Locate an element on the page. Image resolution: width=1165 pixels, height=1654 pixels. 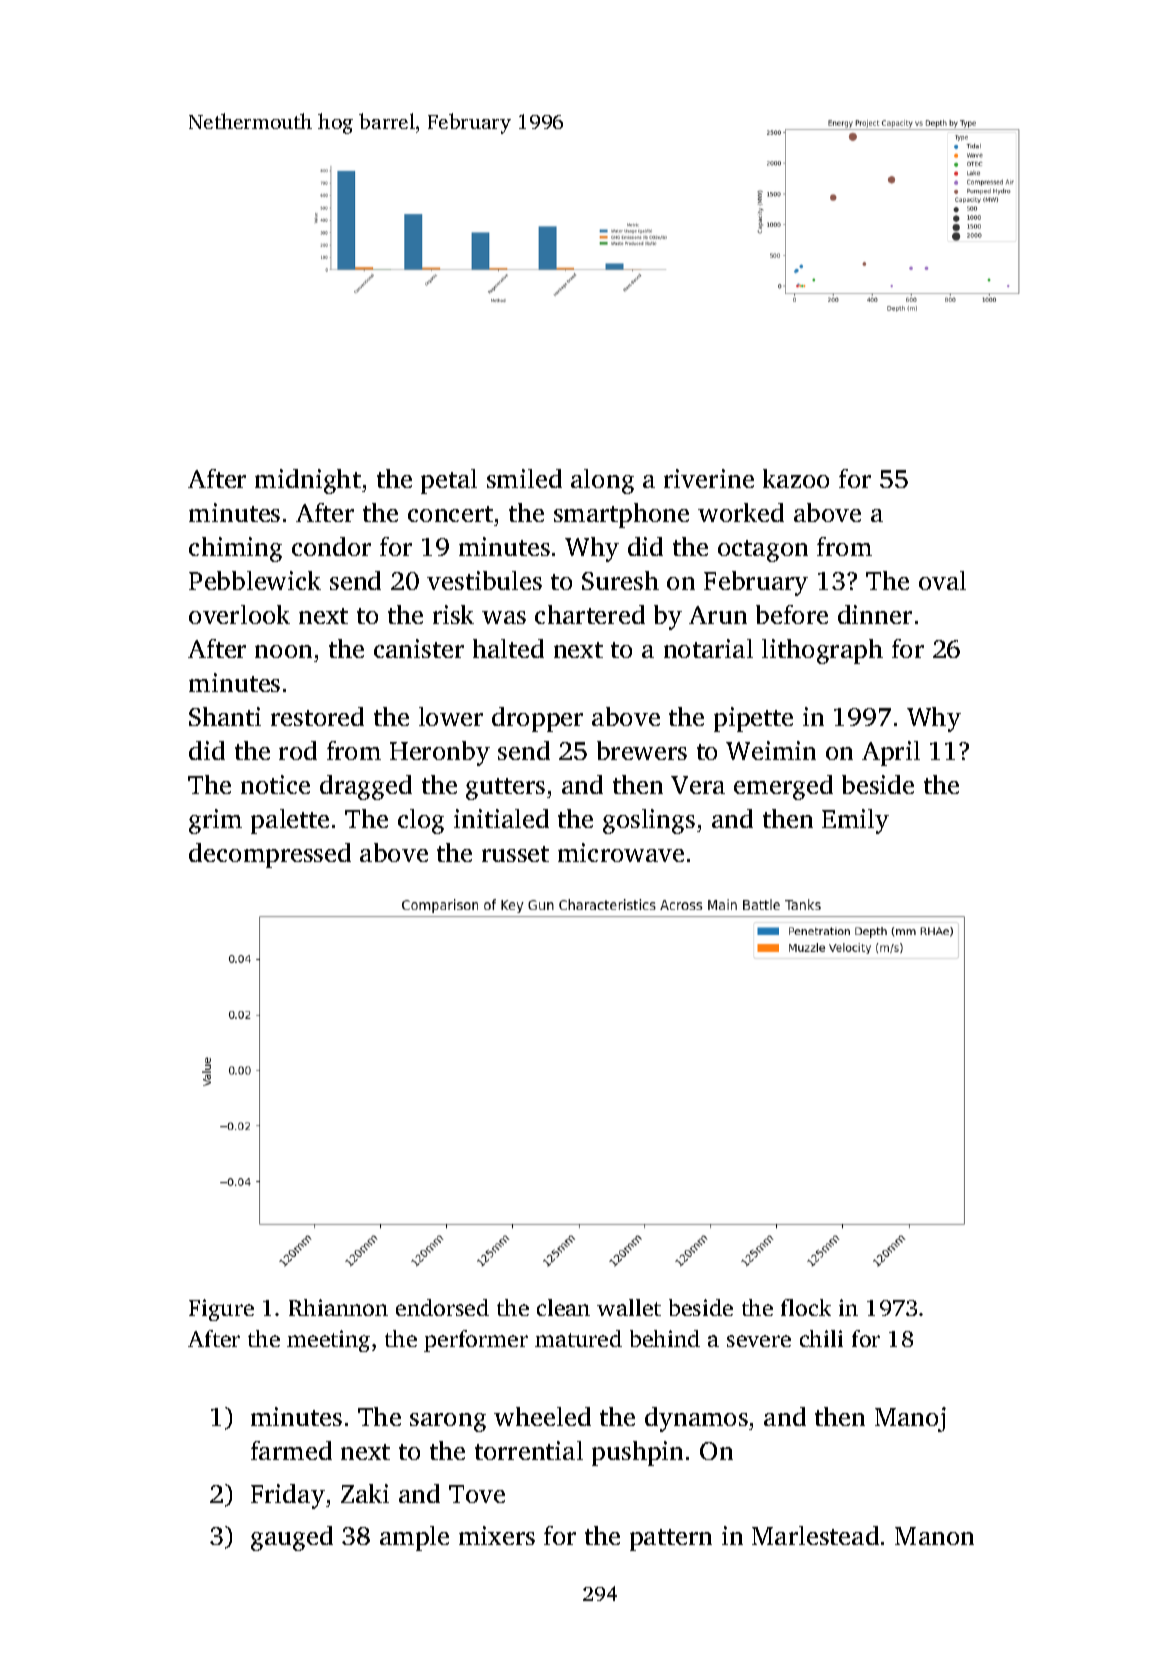
behind is located at coordinates (665, 1338).
